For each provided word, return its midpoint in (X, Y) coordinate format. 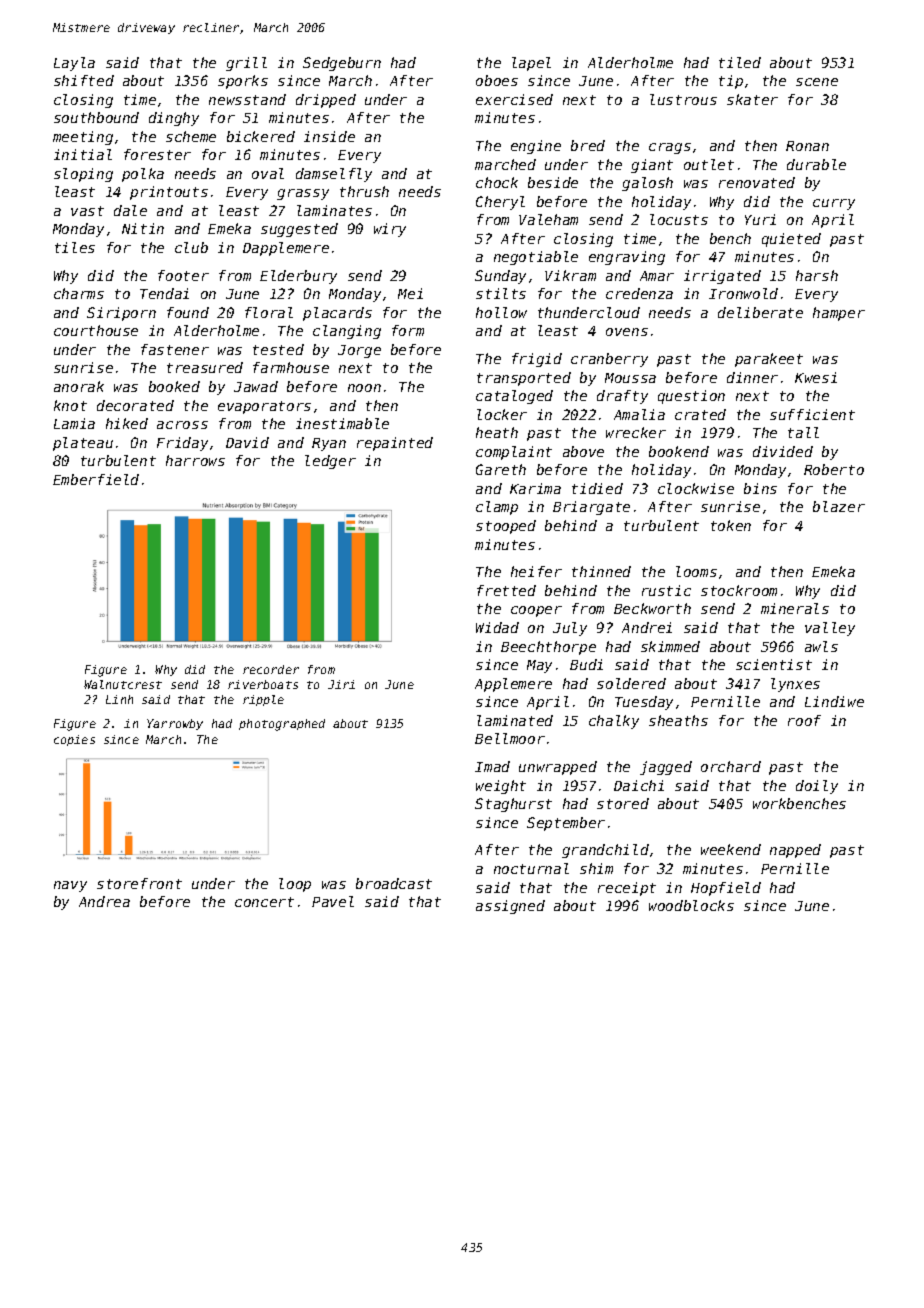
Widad (497, 627)
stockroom (739, 590)
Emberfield (96, 479)
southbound (96, 117)
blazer (839, 506)
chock (497, 182)
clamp (497, 508)
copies (74, 740)
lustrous (683, 99)
